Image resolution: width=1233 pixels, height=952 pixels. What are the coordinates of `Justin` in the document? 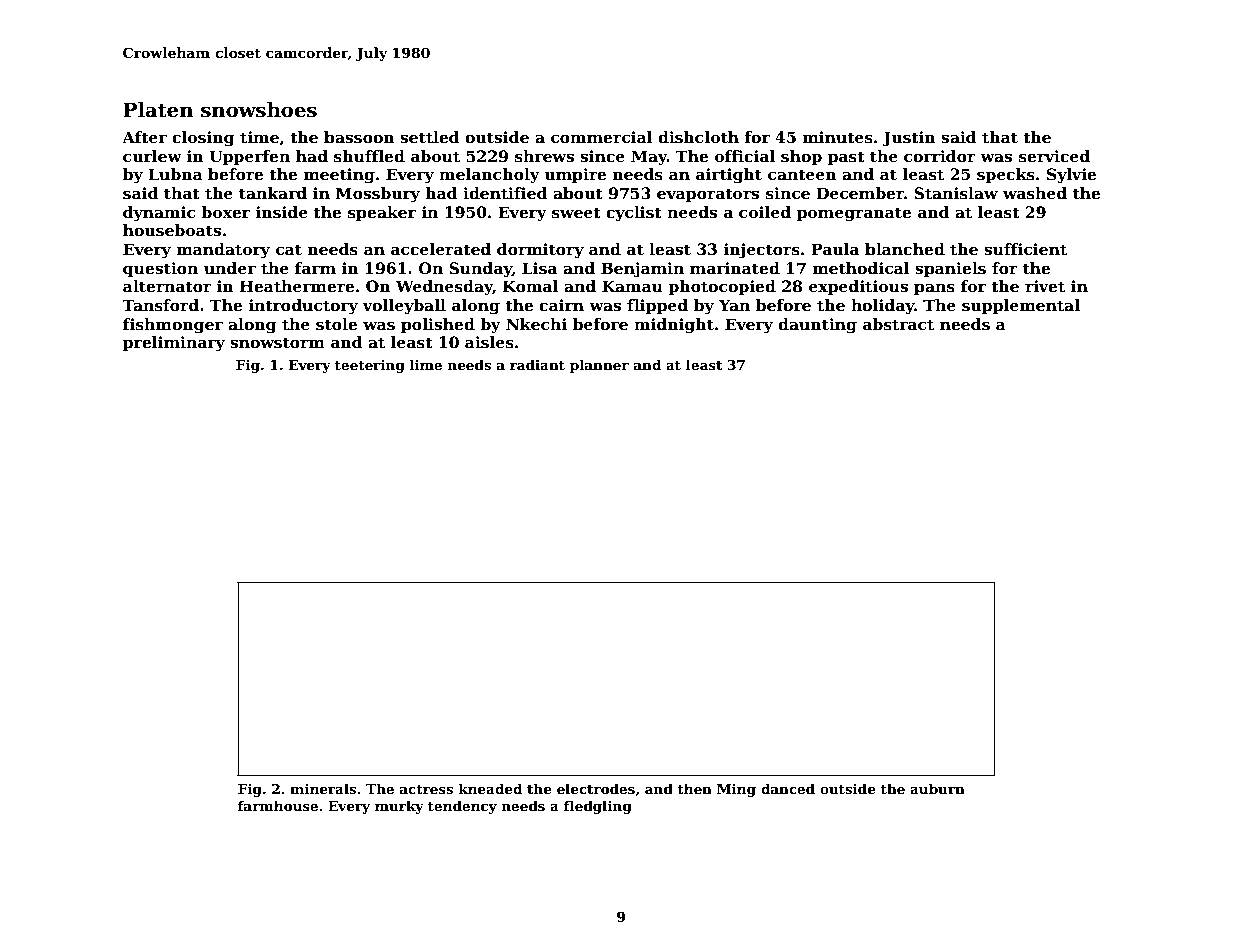 It's located at (909, 138).
